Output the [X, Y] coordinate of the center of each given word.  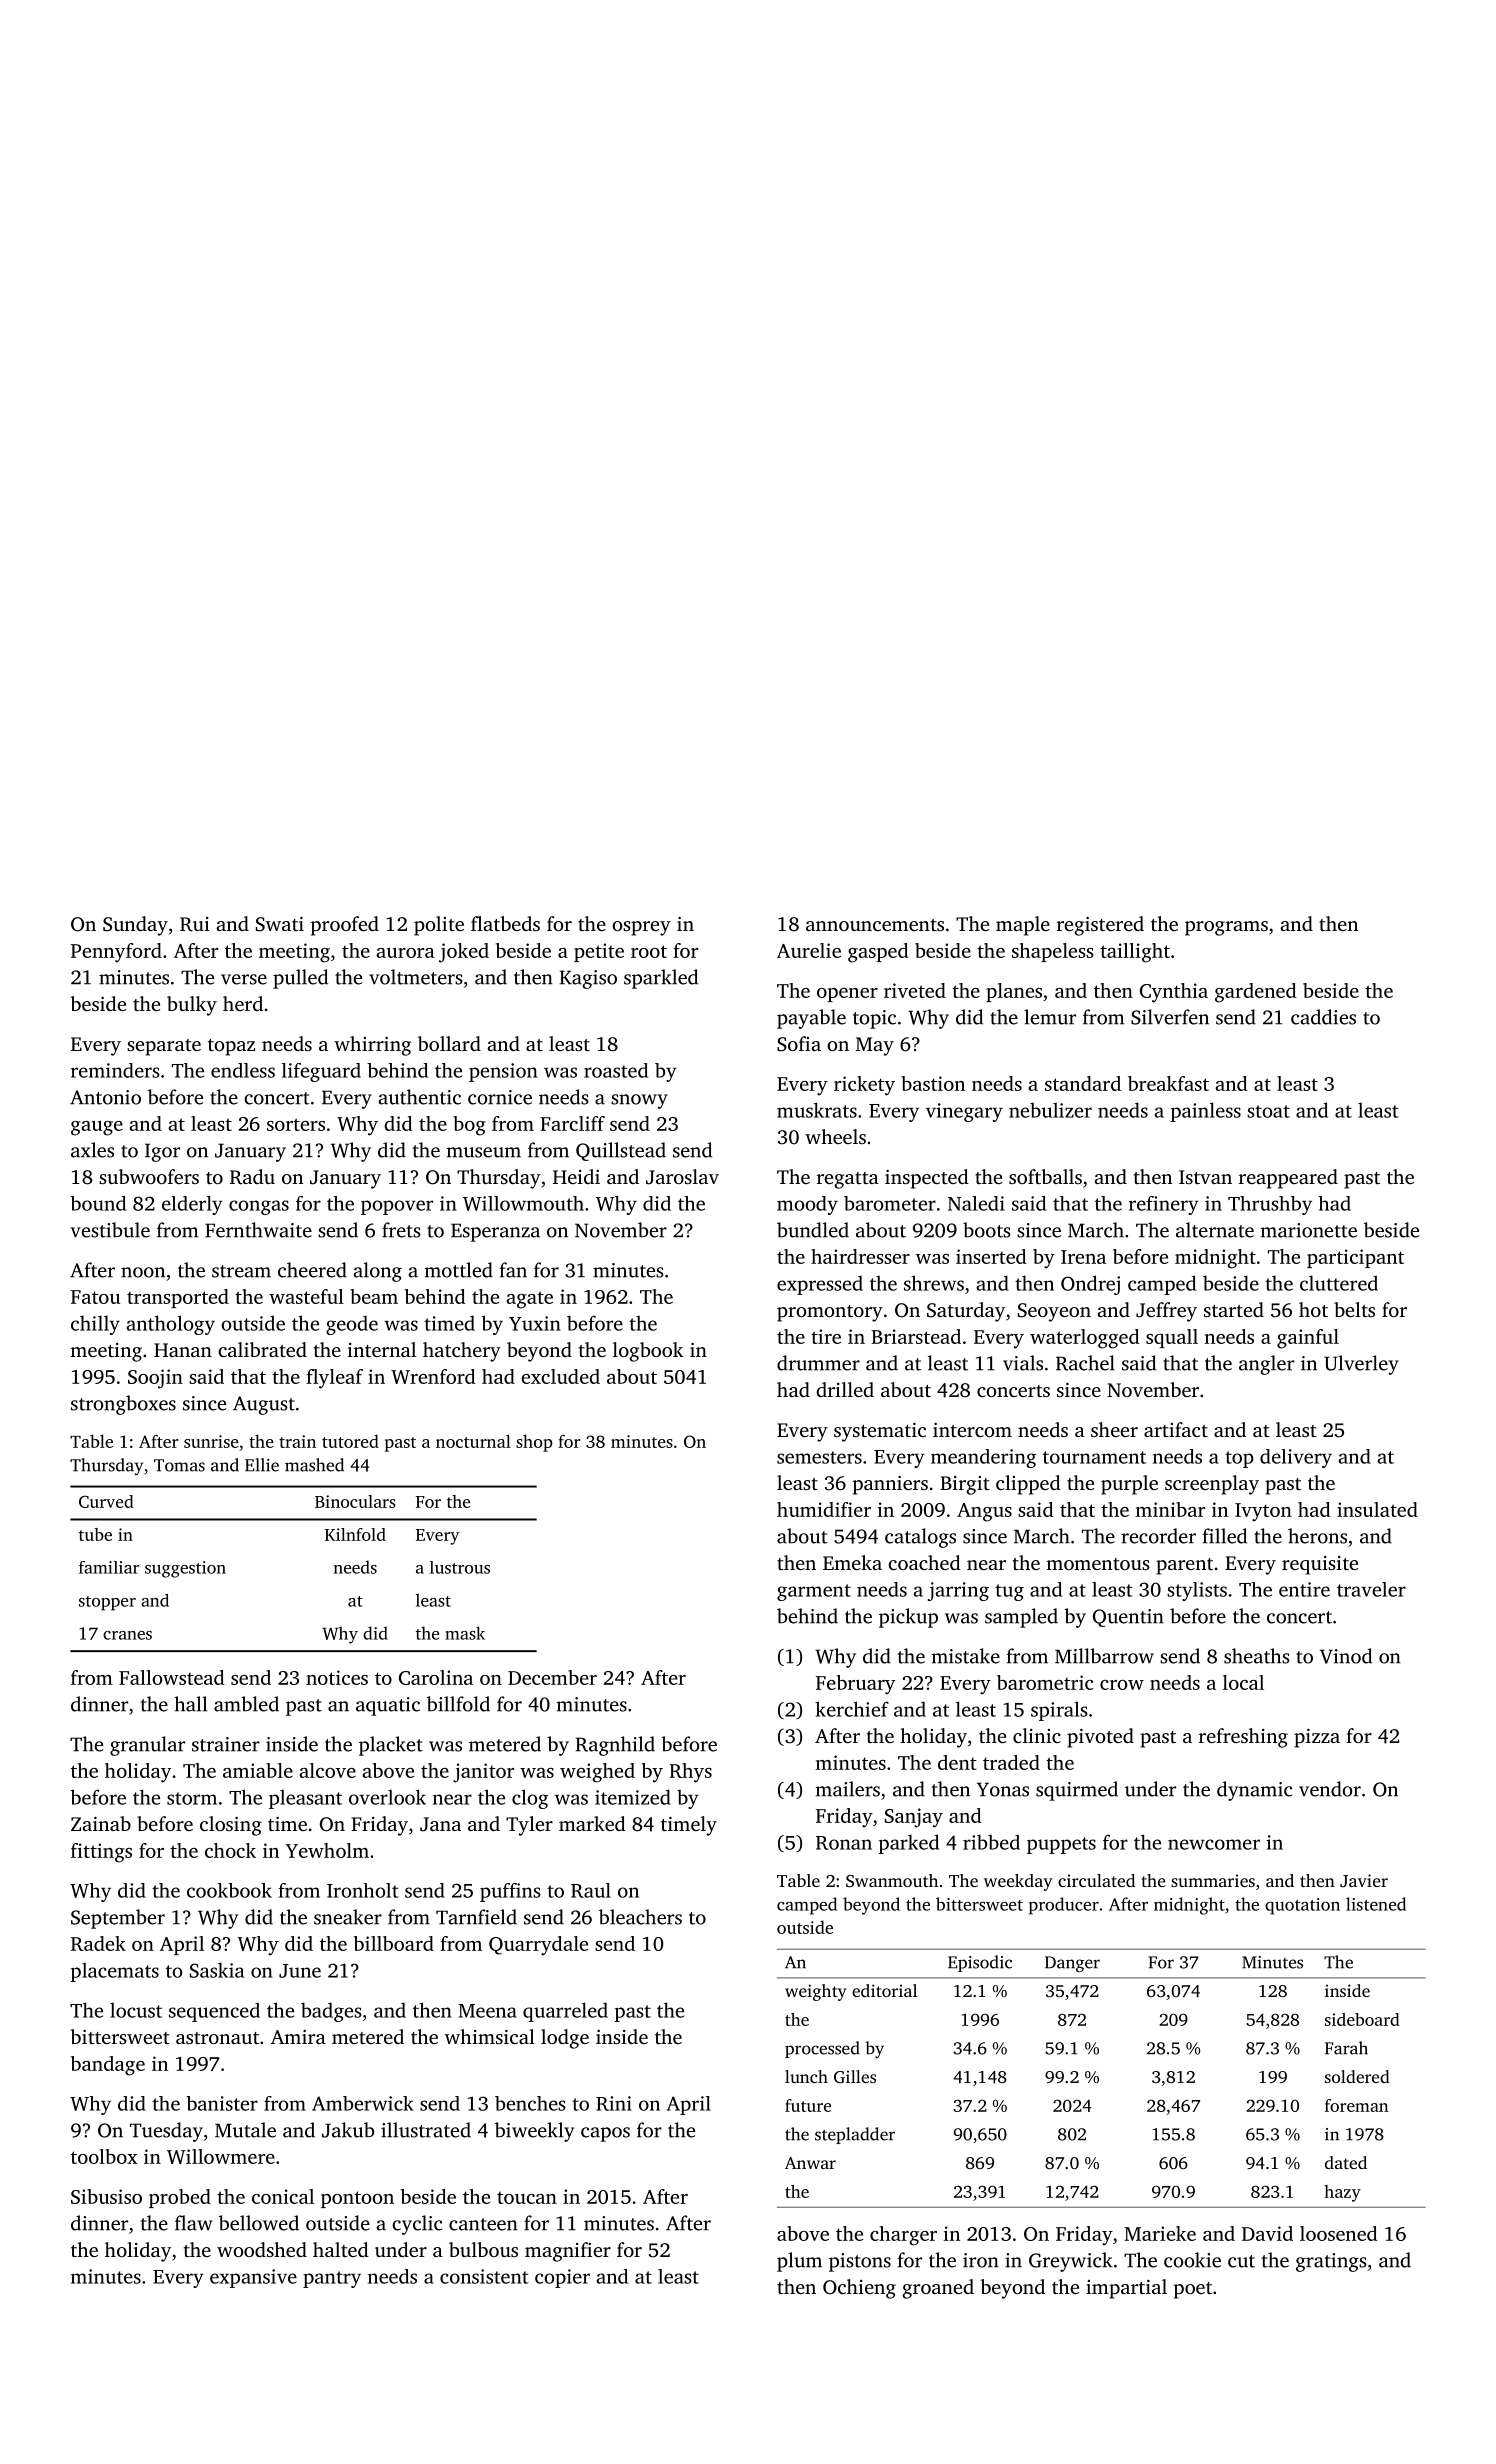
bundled [813, 1230]
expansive [253, 2278]
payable [811, 1019]
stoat [1268, 1111]
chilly [95, 1325]
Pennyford [116, 953]
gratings [1331, 2262]
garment [814, 1592]
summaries [1213, 1880]
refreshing [1243, 1738]
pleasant [305, 1799]
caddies [1323, 1017]
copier [562, 2278]
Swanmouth [892, 1881]
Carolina [436, 1677]
